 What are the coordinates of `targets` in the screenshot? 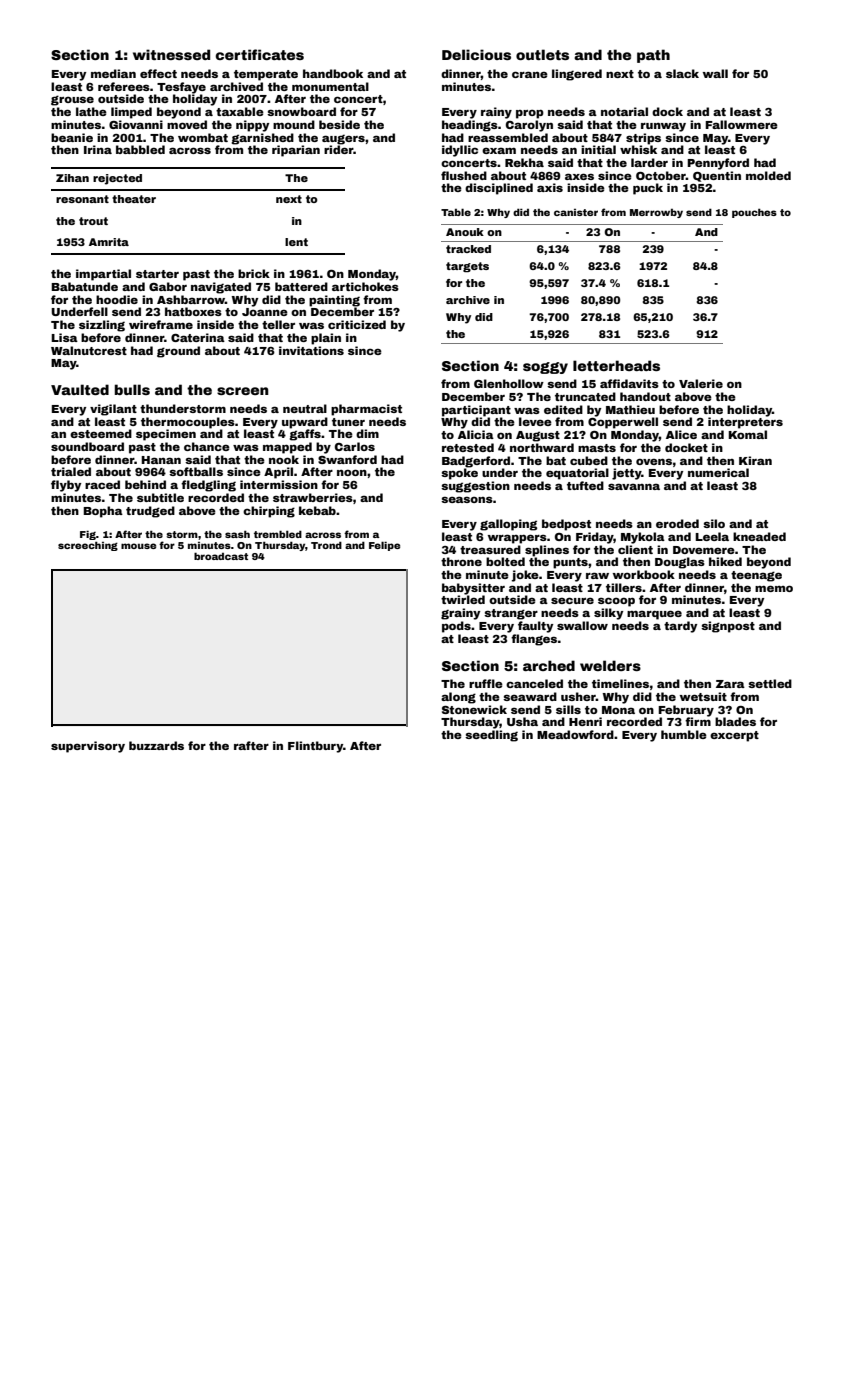 It's located at (467, 267).
